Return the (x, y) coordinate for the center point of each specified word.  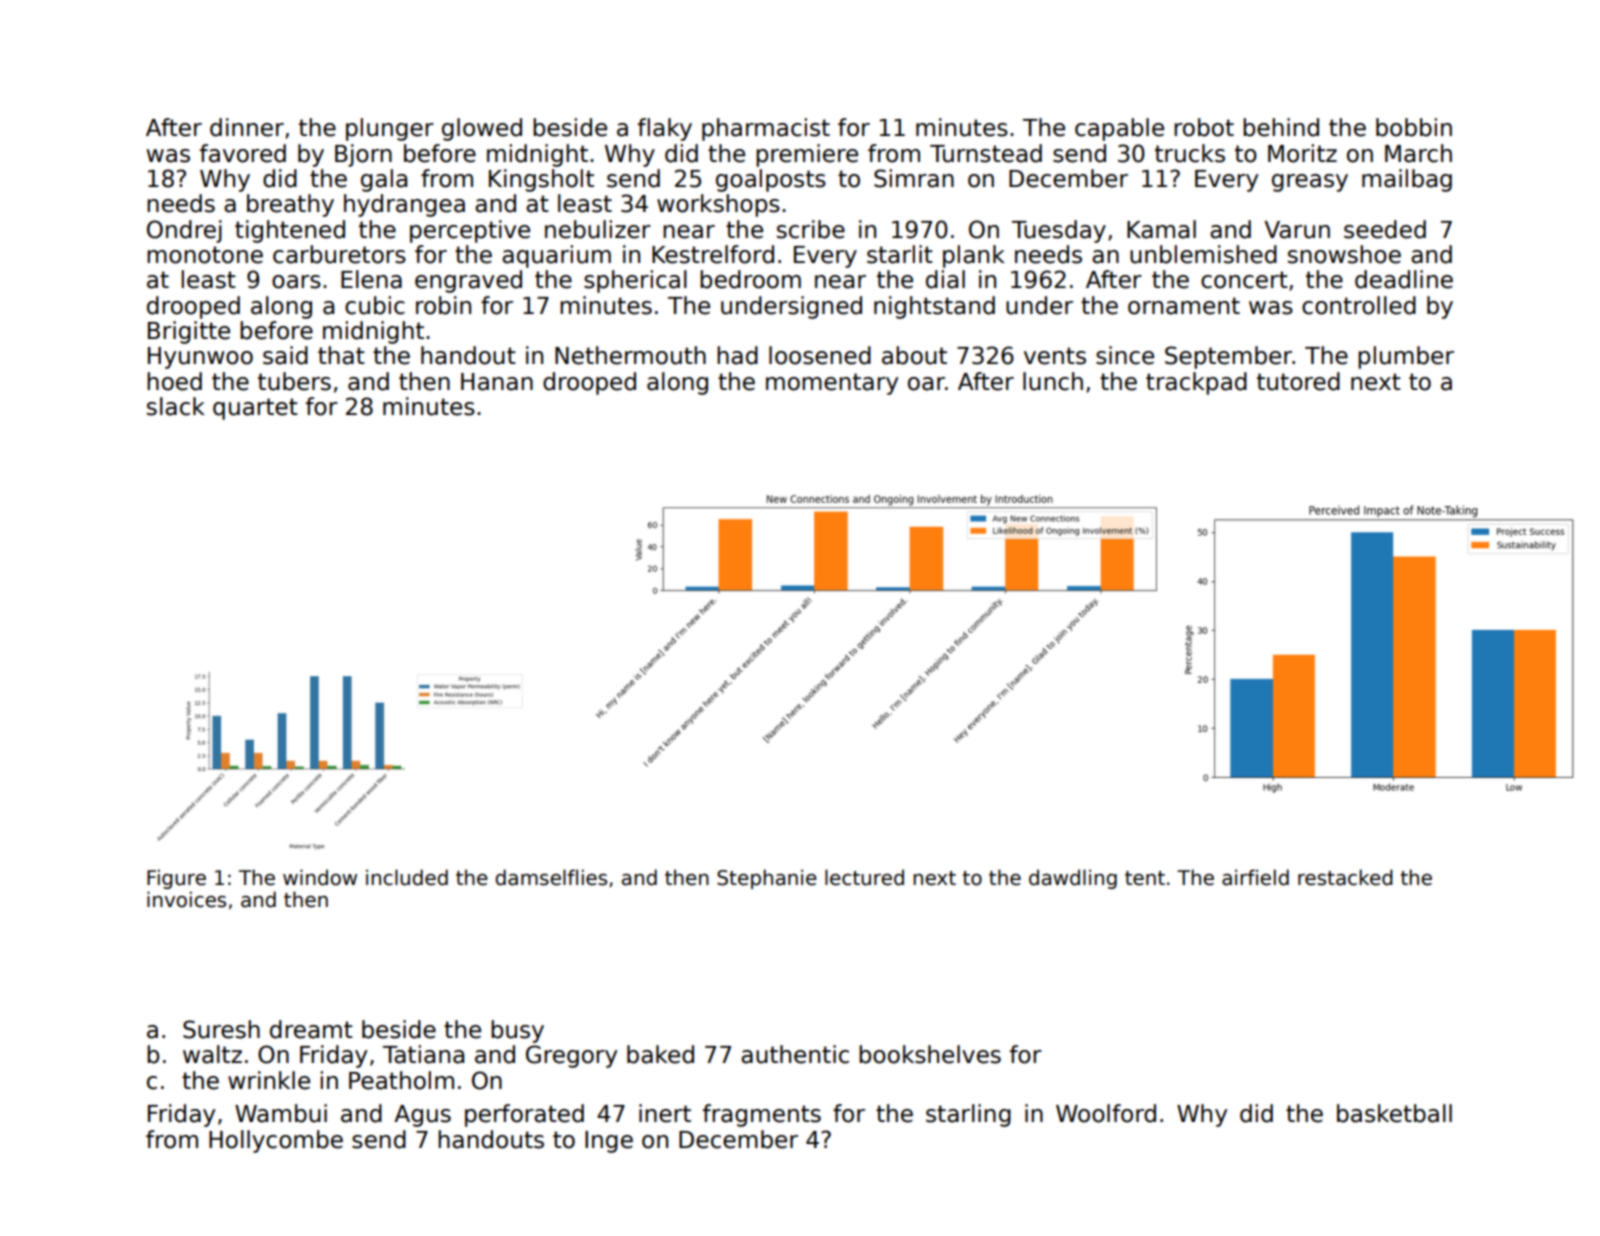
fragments (762, 1115)
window (320, 877)
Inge (609, 1142)
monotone (205, 255)
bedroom (750, 279)
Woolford (1106, 1113)
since (1125, 355)
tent (1145, 878)
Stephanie (767, 879)
